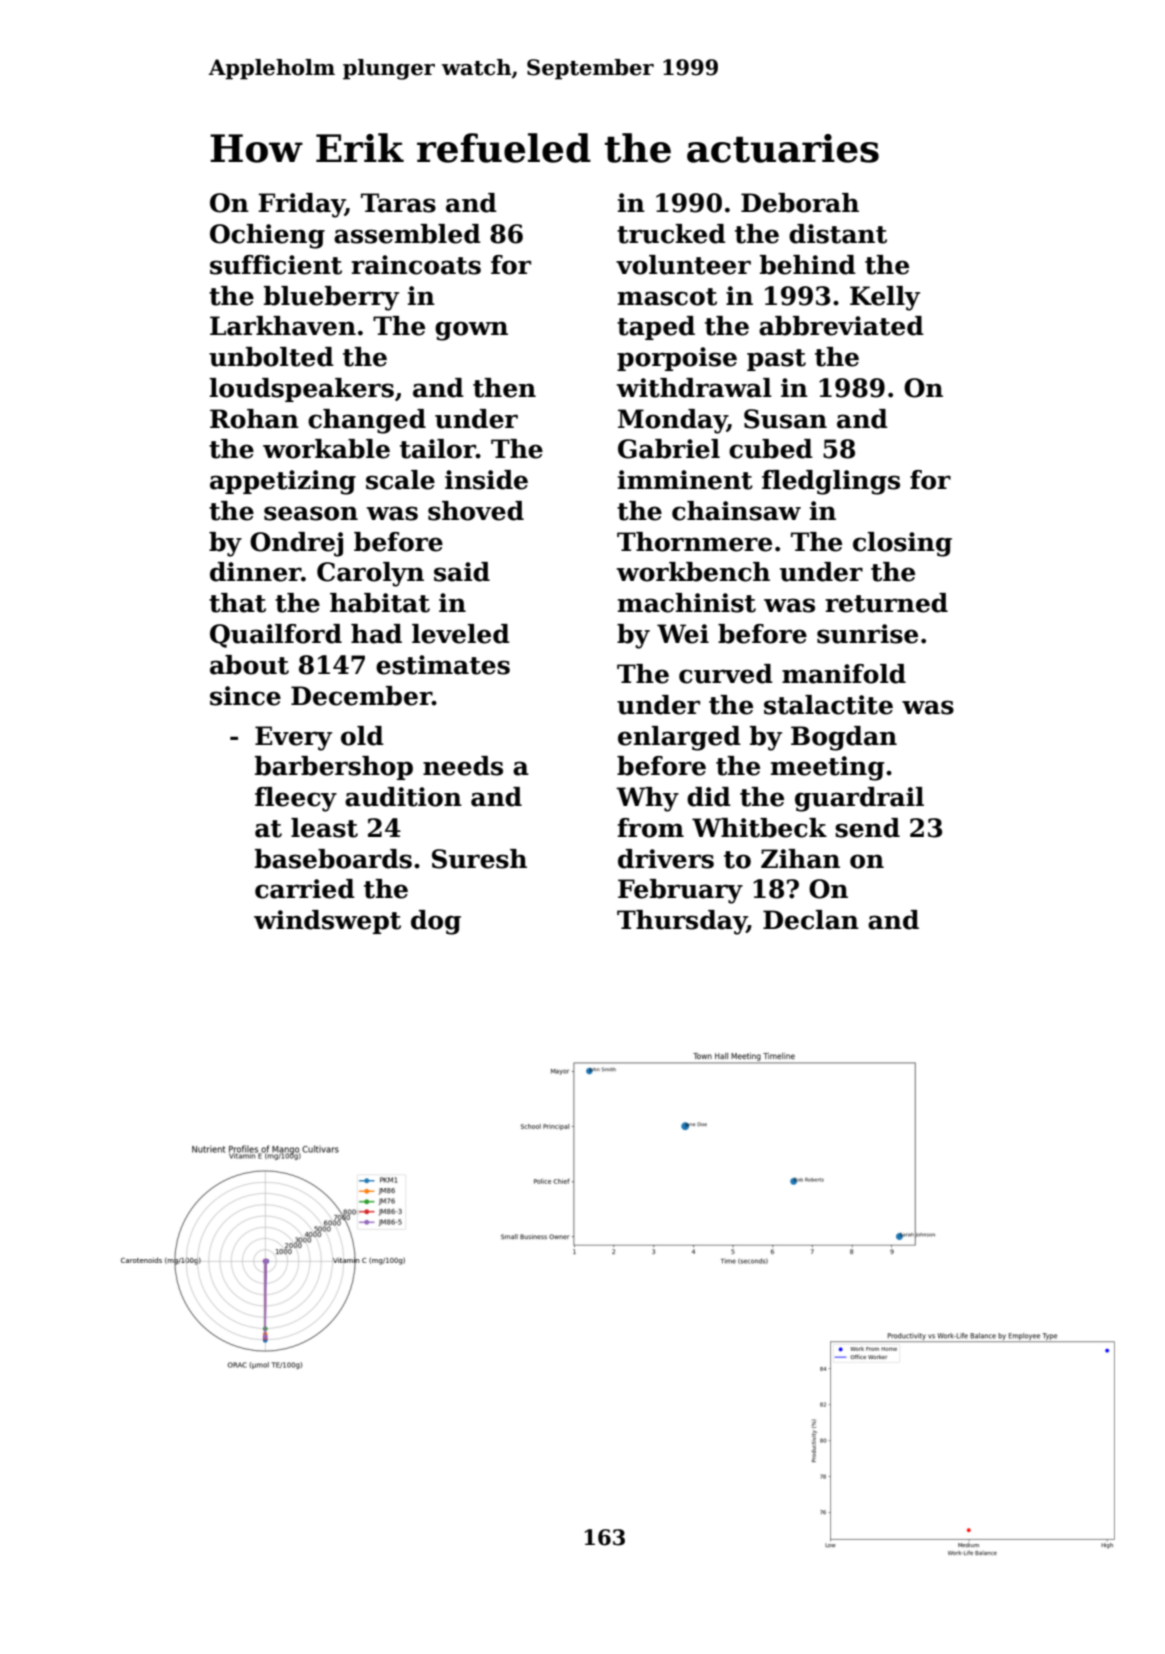 This document has height=1654, width=1165. What do you see at coordinates (831, 482) in the document?
I see `fledglings` at bounding box center [831, 482].
